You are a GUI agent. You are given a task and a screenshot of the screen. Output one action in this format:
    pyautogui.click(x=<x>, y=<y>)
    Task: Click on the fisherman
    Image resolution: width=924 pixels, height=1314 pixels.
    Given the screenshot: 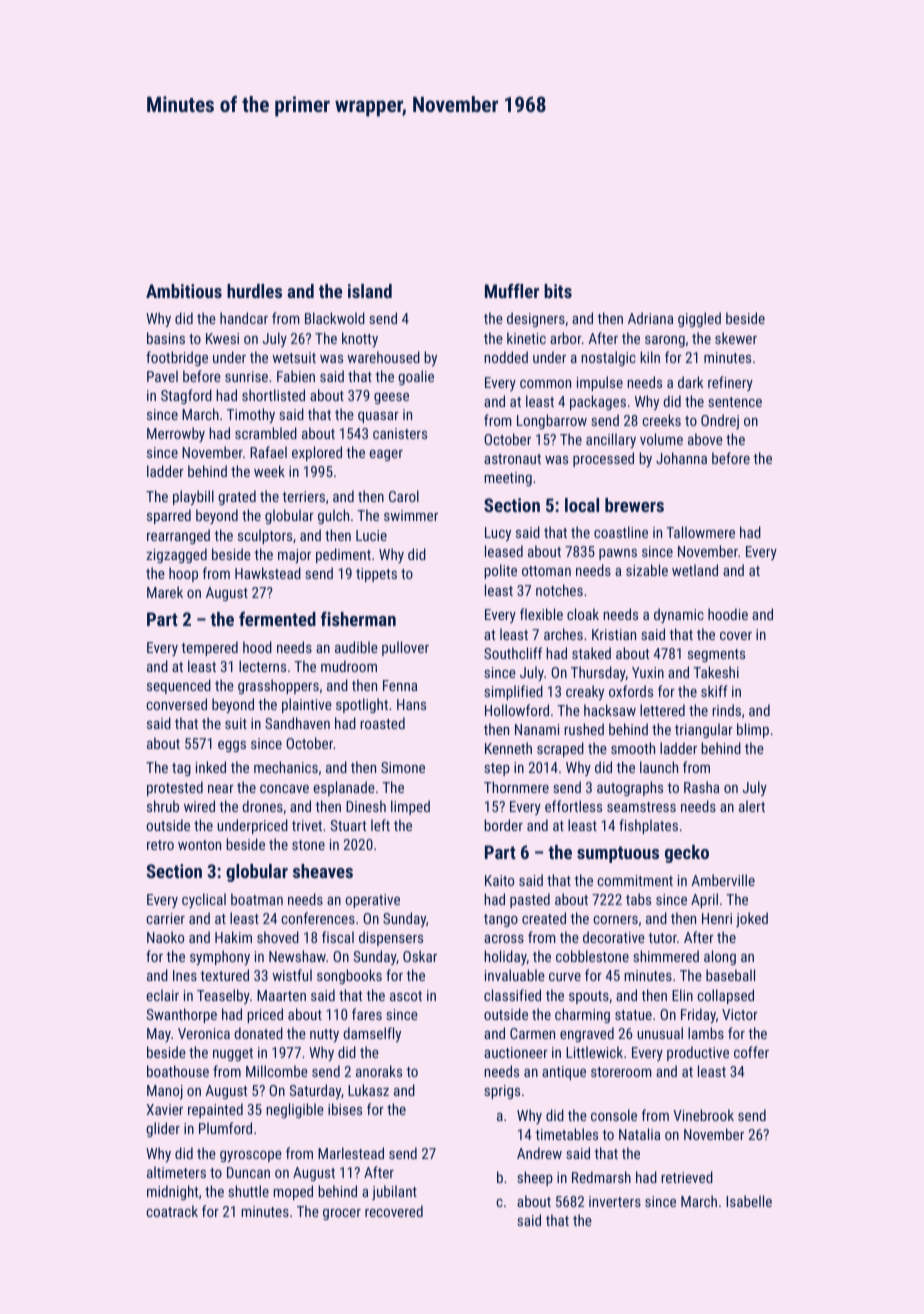 What is the action you would take?
    pyautogui.click(x=358, y=618)
